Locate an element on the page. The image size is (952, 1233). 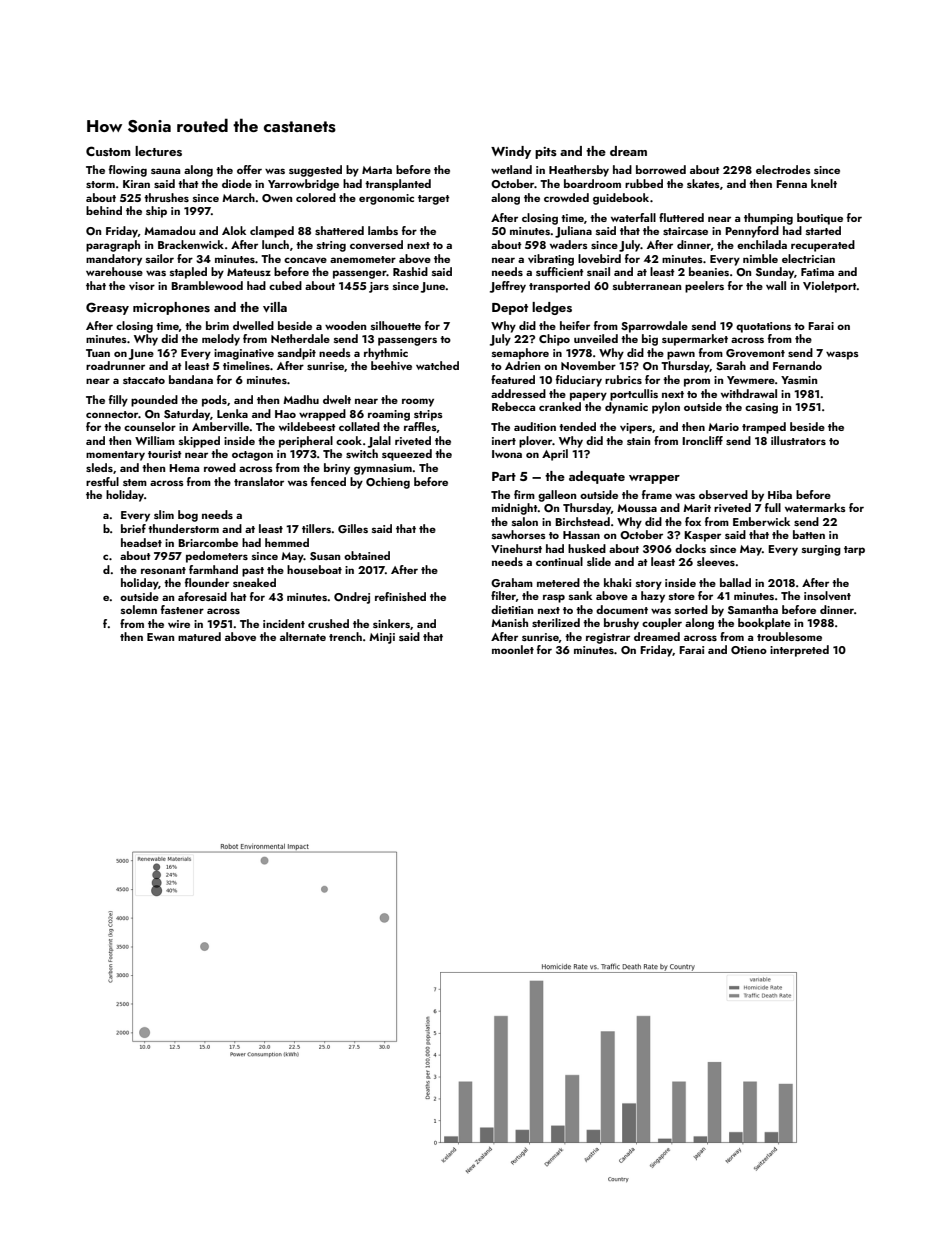
pods is located at coordinates (214, 401).
